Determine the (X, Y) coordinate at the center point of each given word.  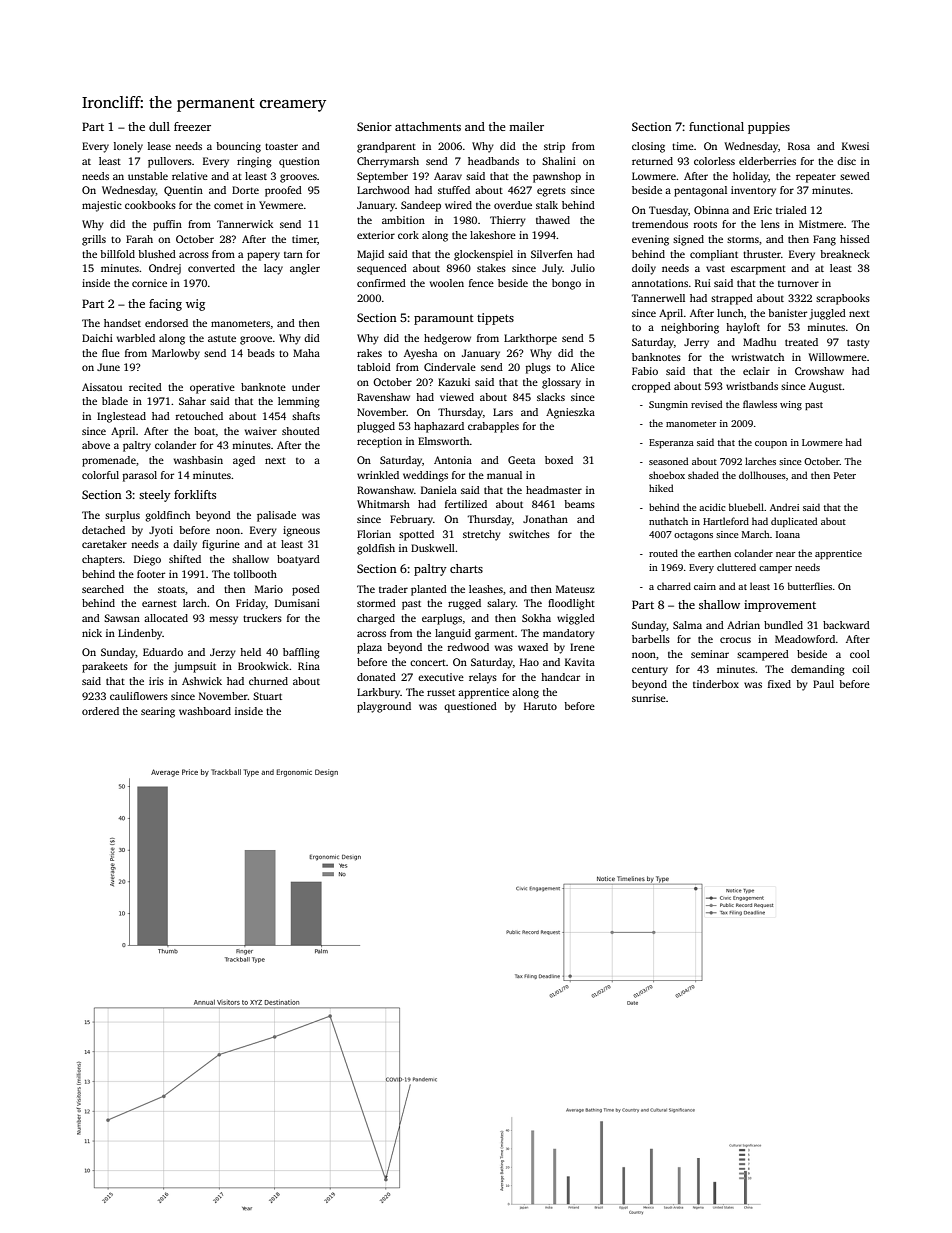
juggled (827, 314)
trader (393, 589)
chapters (102, 560)
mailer (526, 126)
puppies (769, 128)
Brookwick (263, 666)
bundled (783, 625)
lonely (128, 147)
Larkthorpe (530, 339)
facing (165, 305)
